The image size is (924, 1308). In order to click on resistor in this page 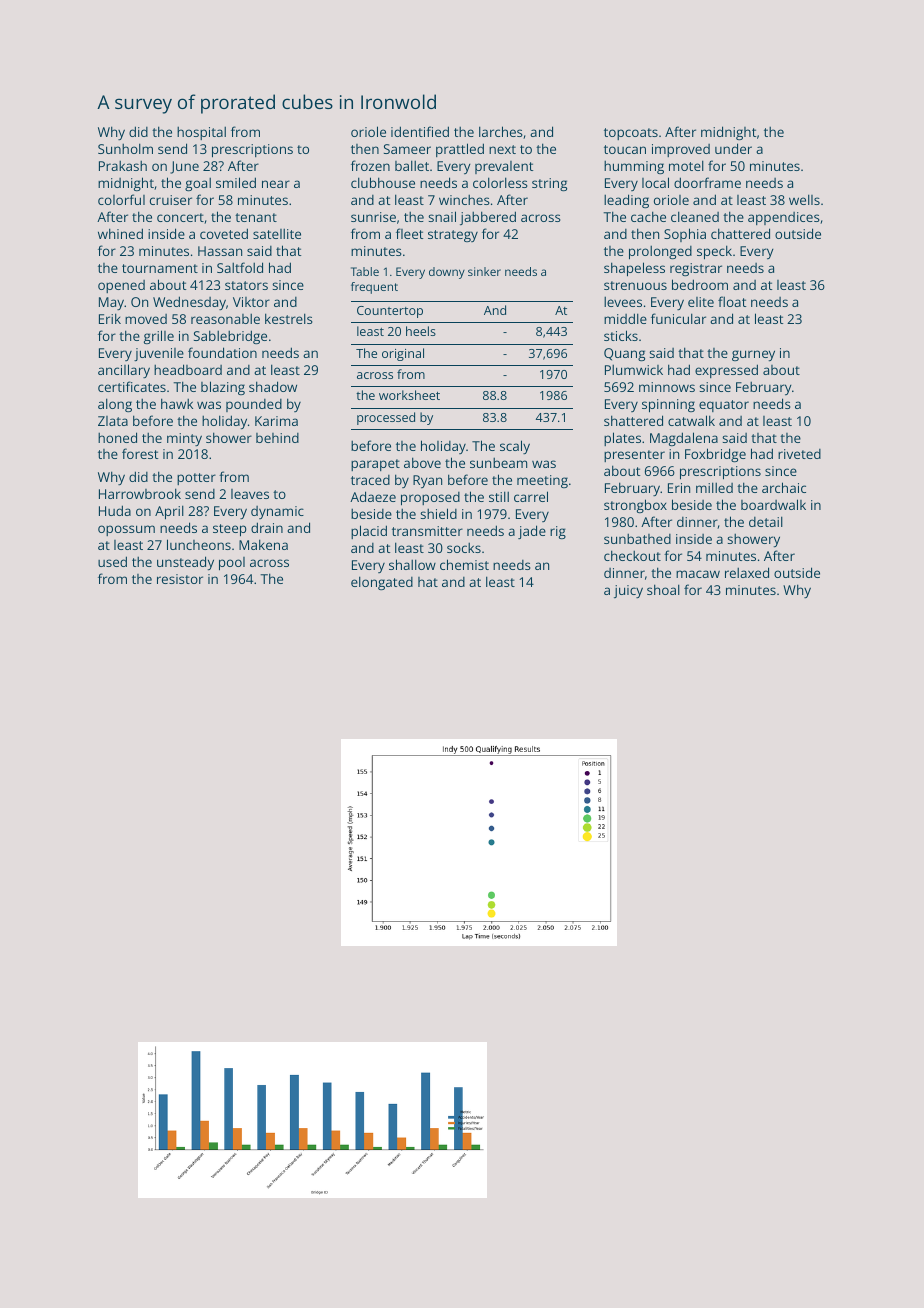, I will do `click(180, 579)`.
